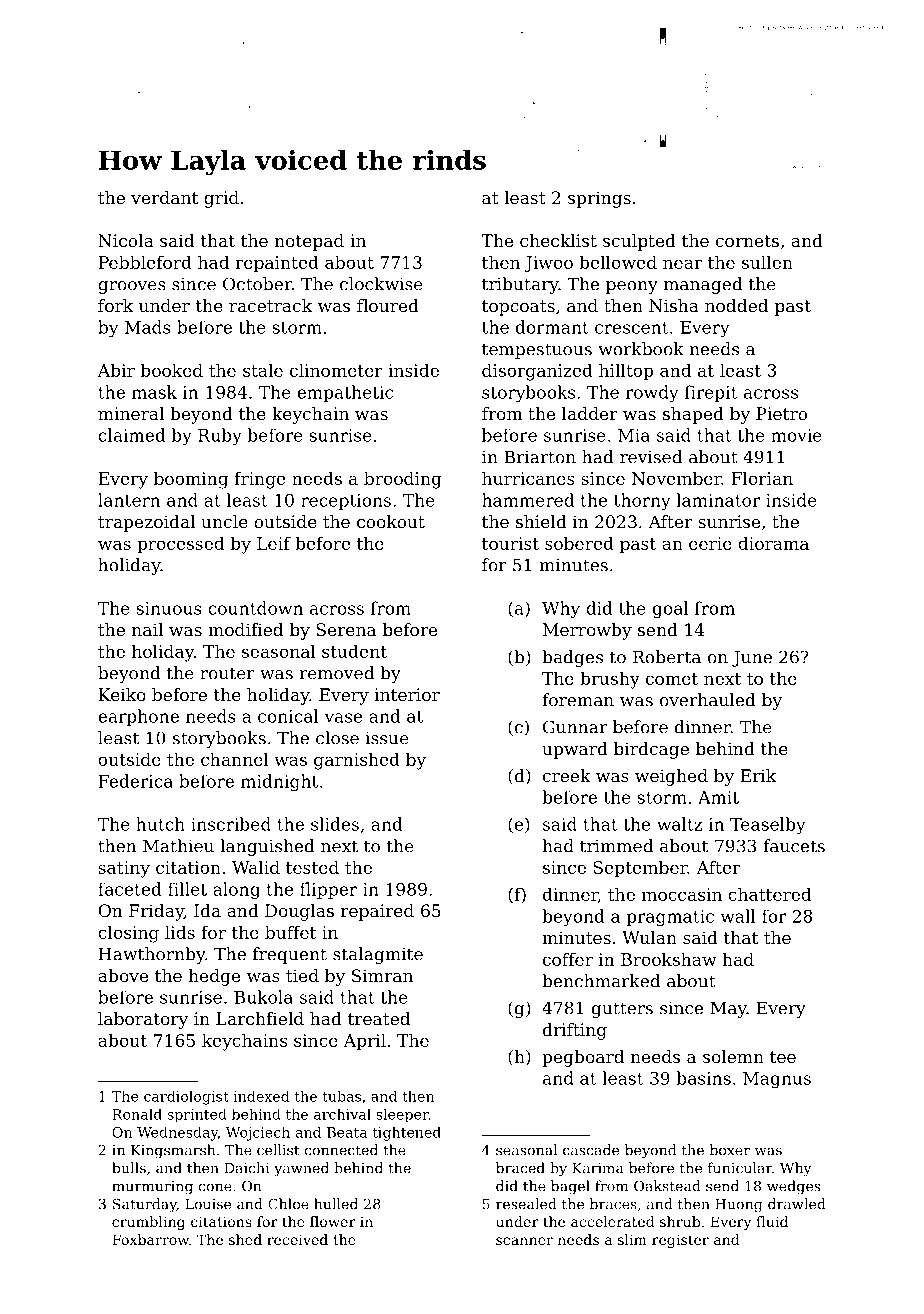 The height and width of the document is (1314, 924). What do you see at coordinates (762, 478) in the document?
I see `Florian` at bounding box center [762, 478].
